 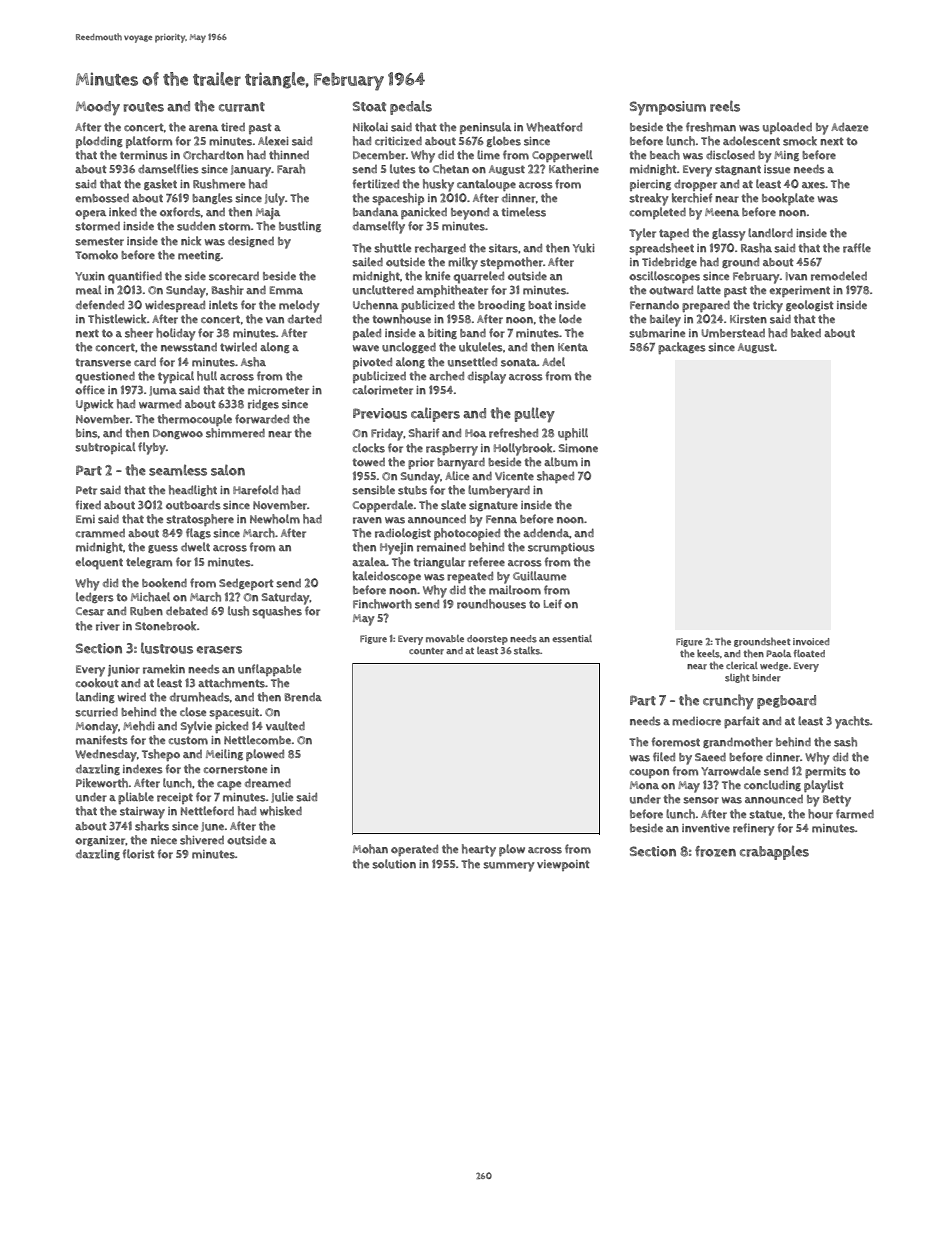 What do you see at coordinates (136, 798) in the page?
I see `pliable` at bounding box center [136, 798].
